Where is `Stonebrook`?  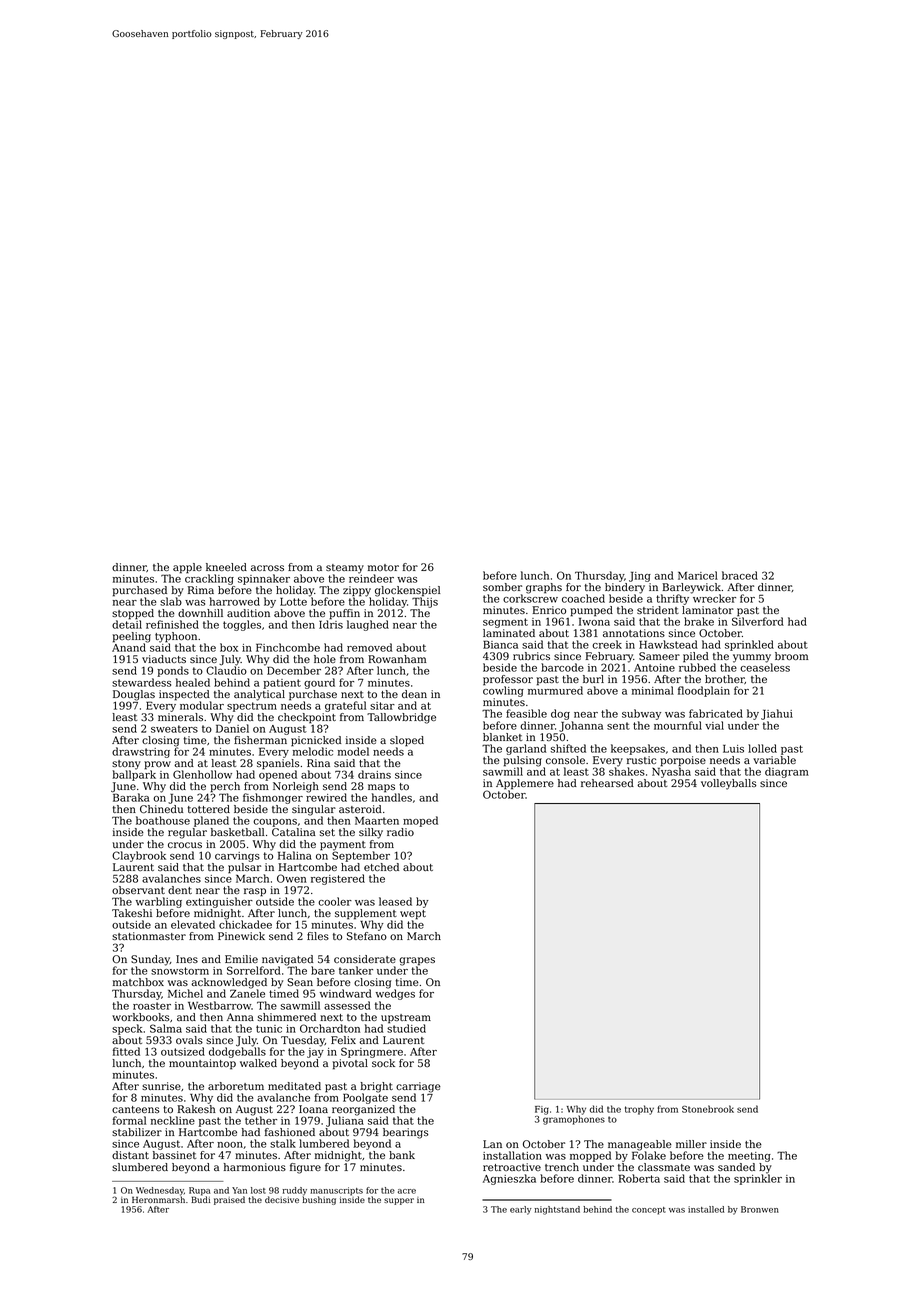
Stonebrook is located at coordinates (708, 1109).
